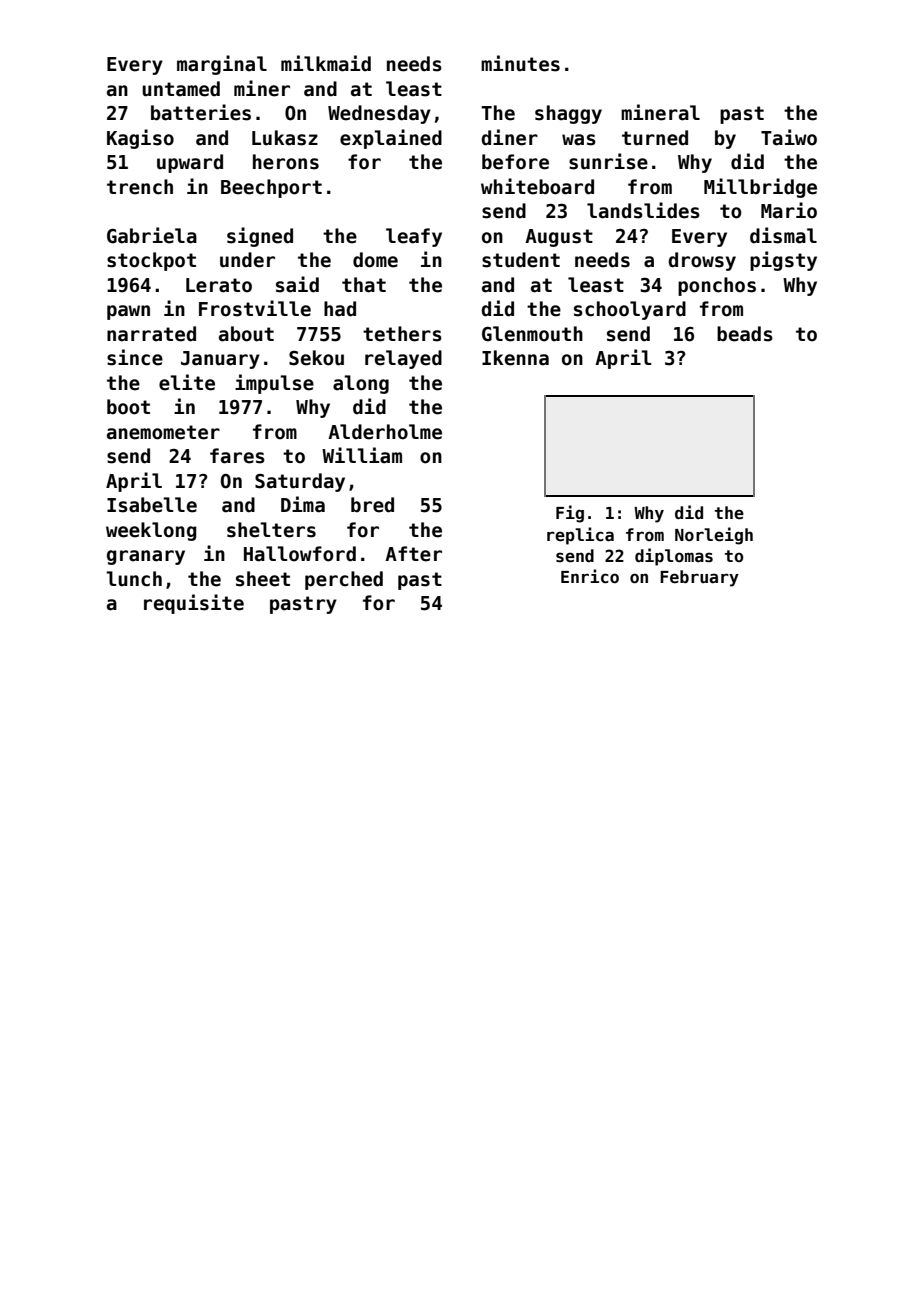 This page has height=1314, width=924. I want to click on Lukasz, so click(285, 138).
